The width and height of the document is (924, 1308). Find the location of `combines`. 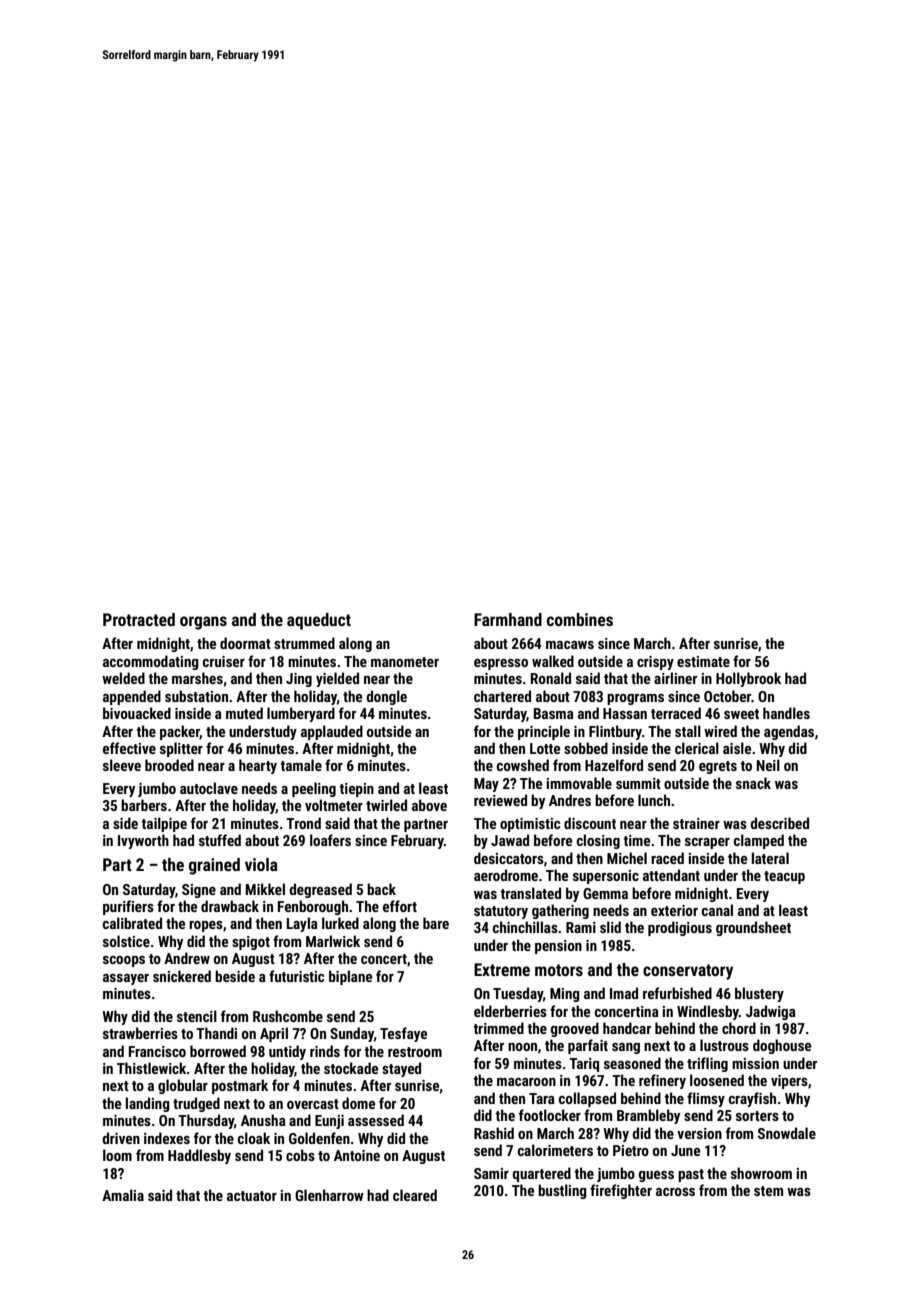

combines is located at coordinates (580, 619).
